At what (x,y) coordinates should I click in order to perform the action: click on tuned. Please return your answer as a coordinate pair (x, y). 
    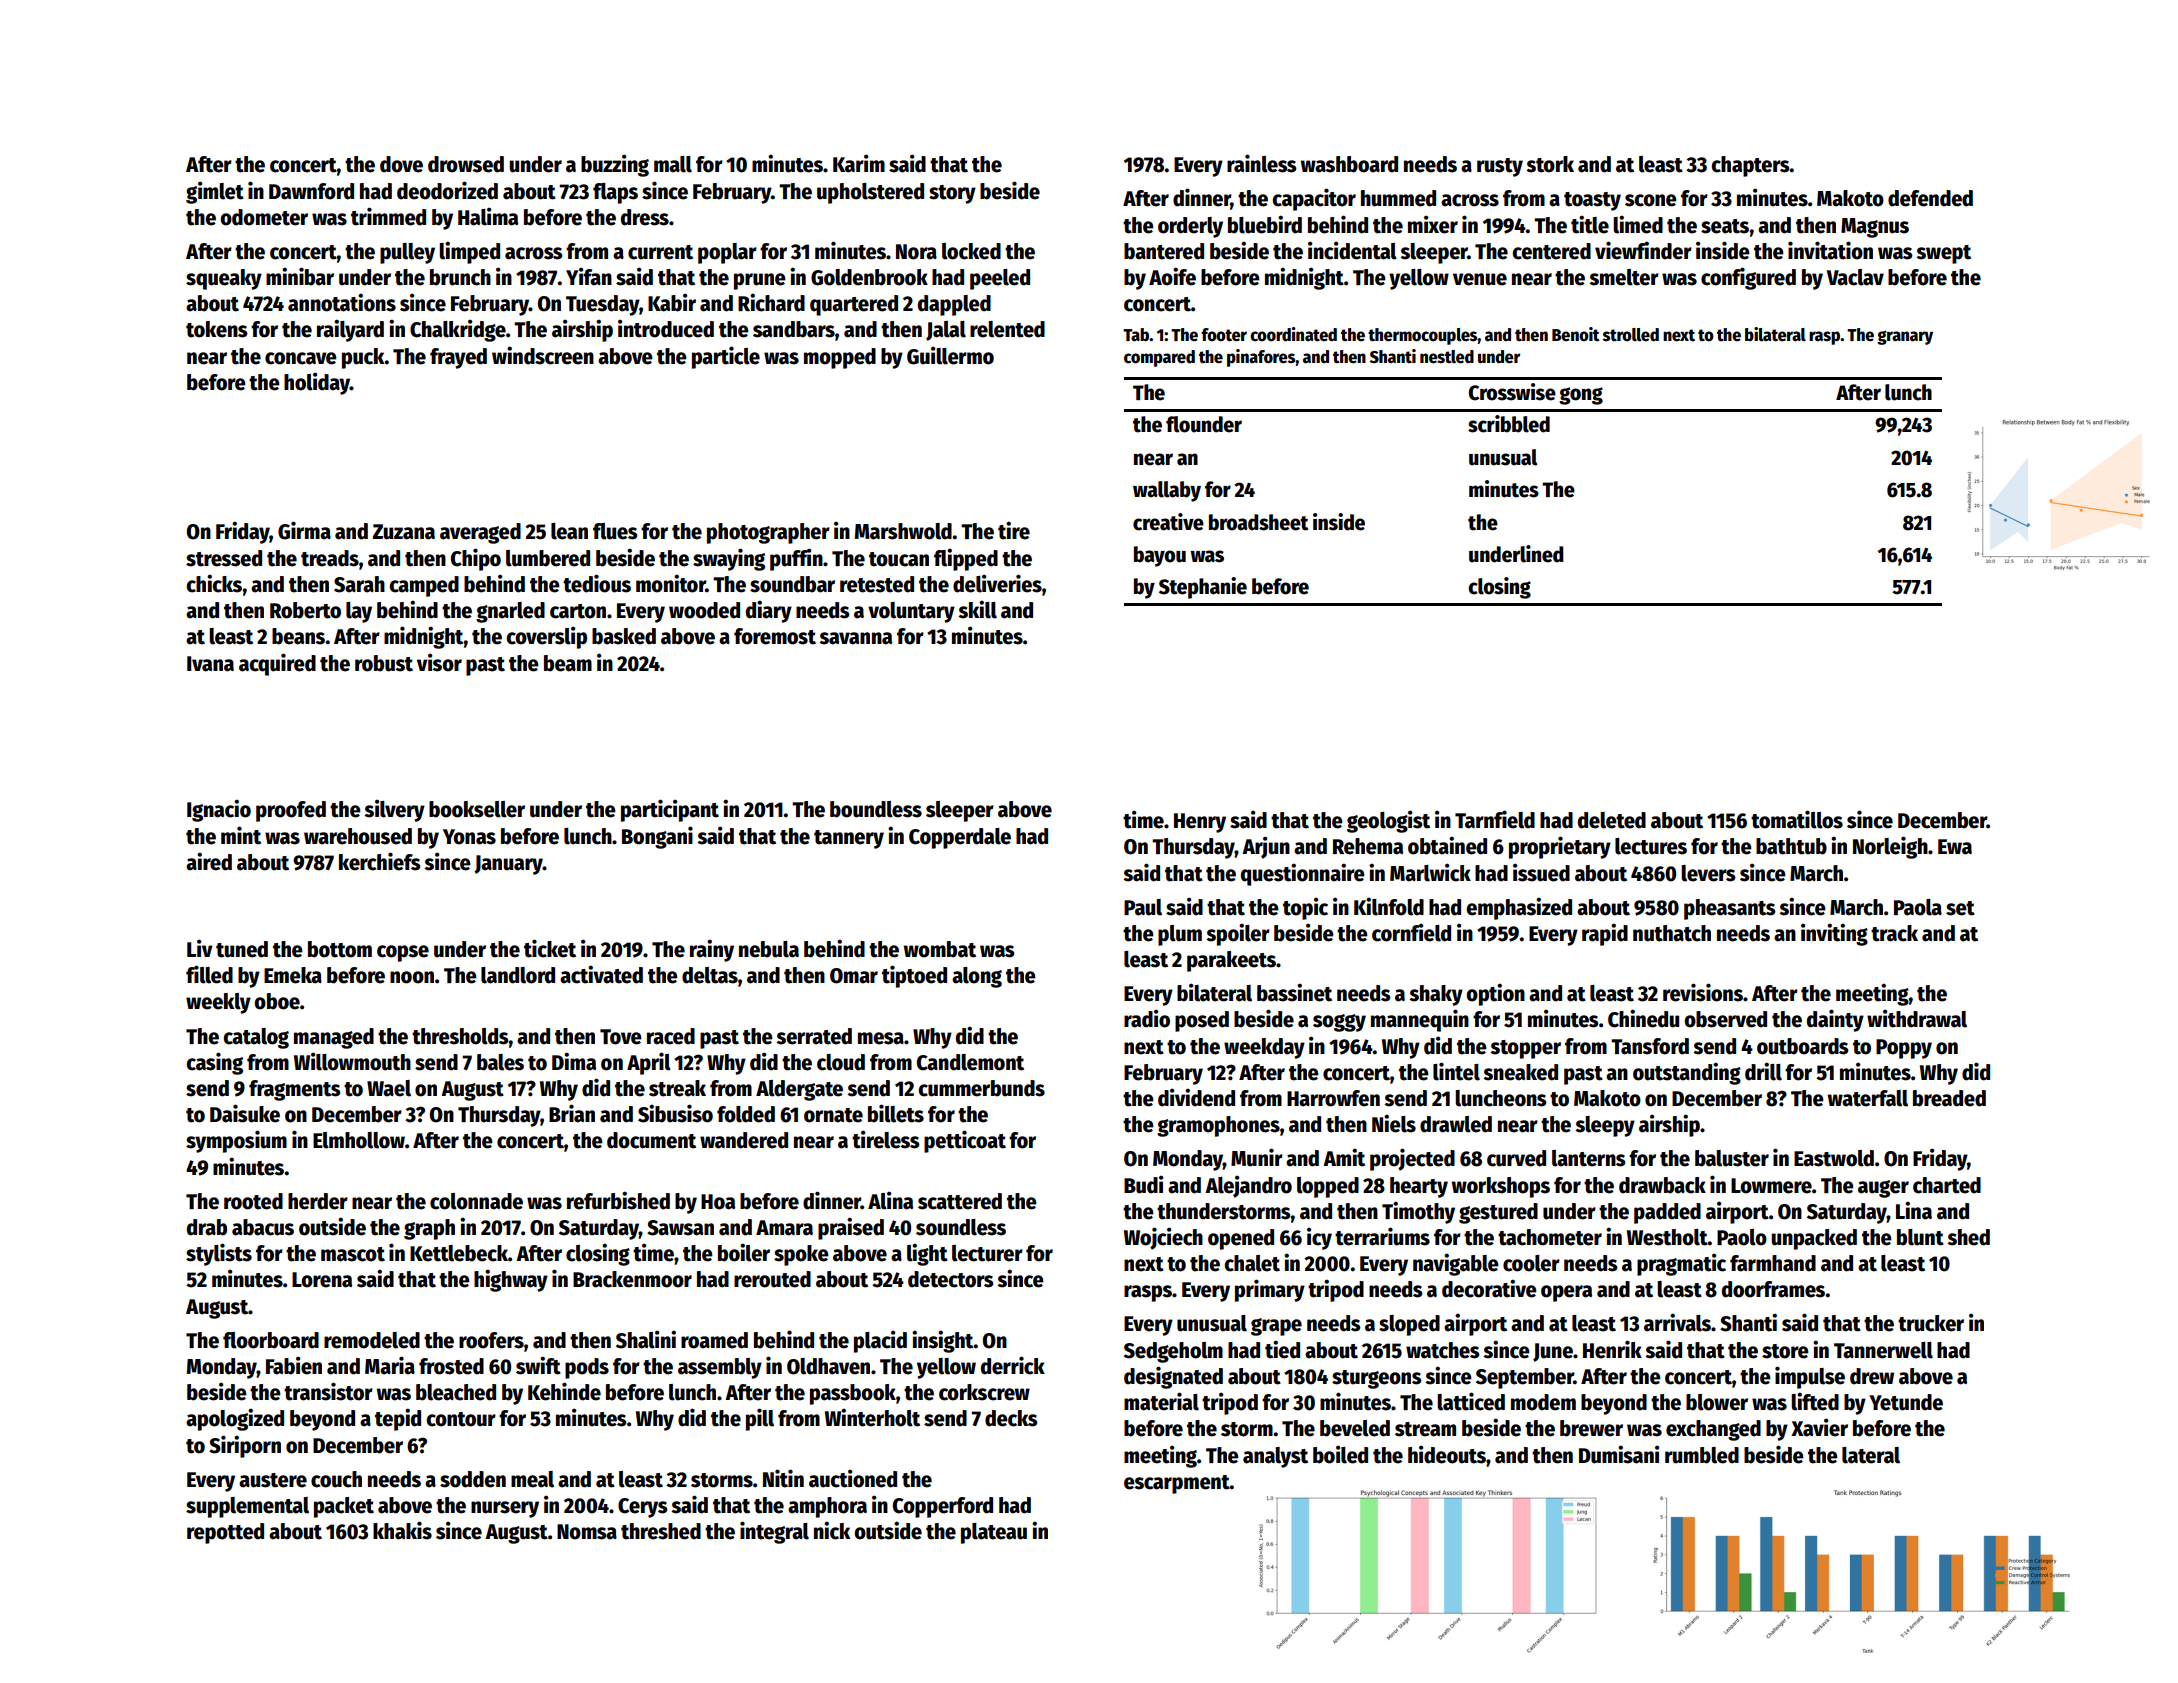
    Looking at the image, I should click on (242, 949).
